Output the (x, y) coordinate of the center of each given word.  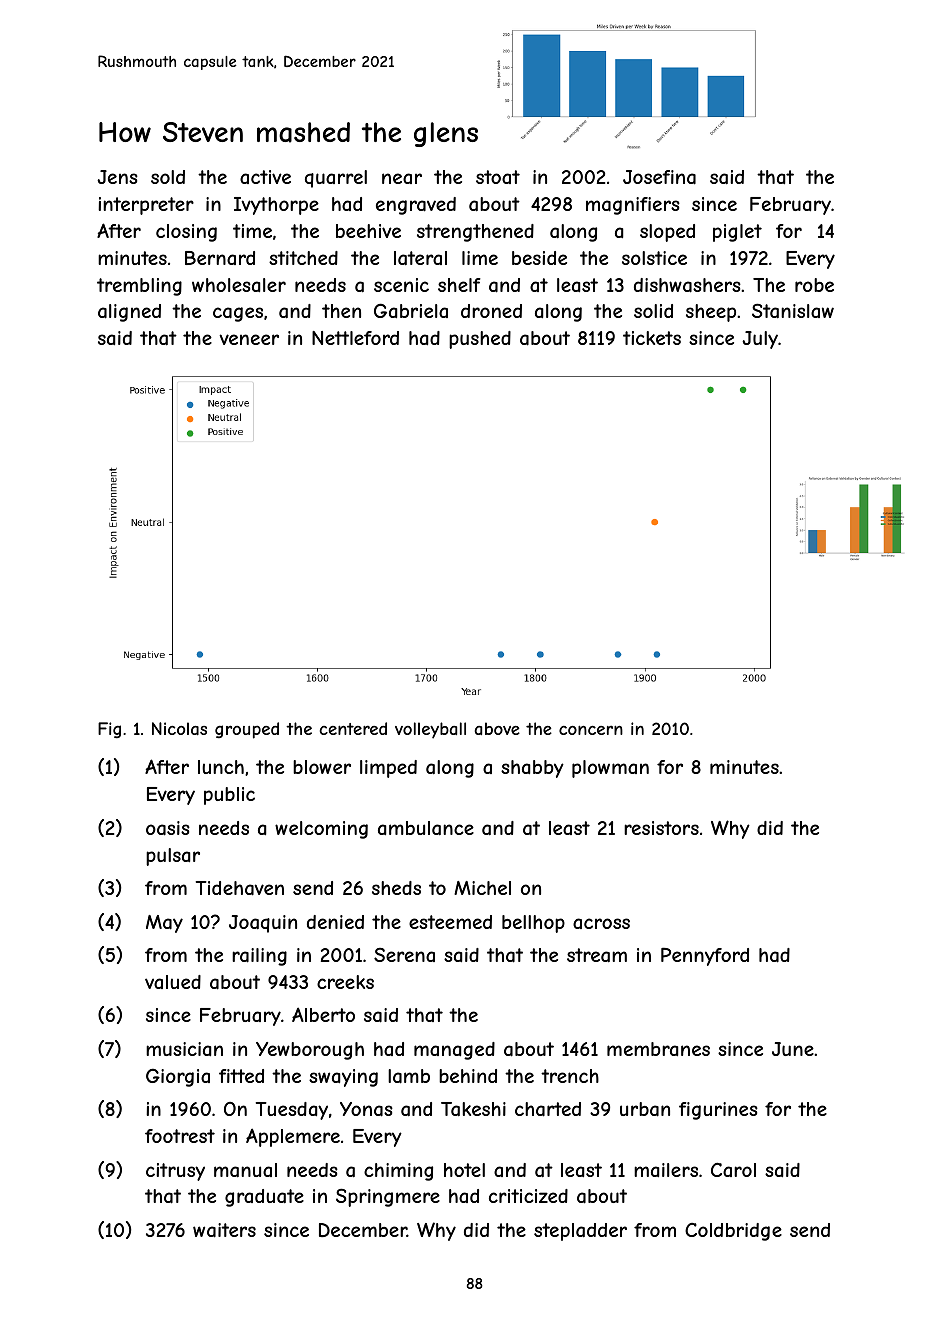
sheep (711, 313)
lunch (221, 767)
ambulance (426, 828)
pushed (480, 340)
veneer (249, 339)
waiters (224, 1230)
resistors (661, 828)
